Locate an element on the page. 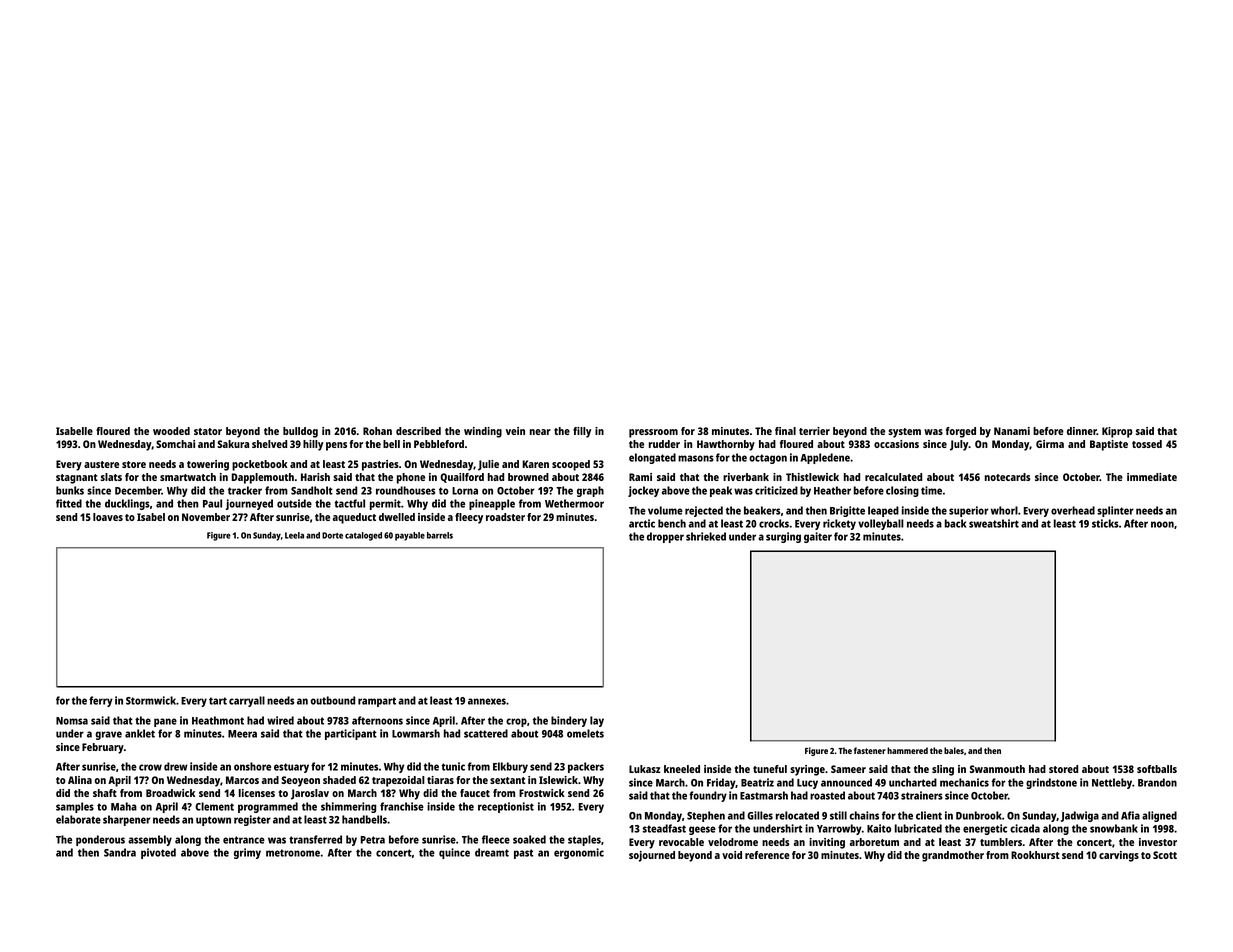 The height and width of the page is (952, 1233). annexes is located at coordinates (487, 701).
